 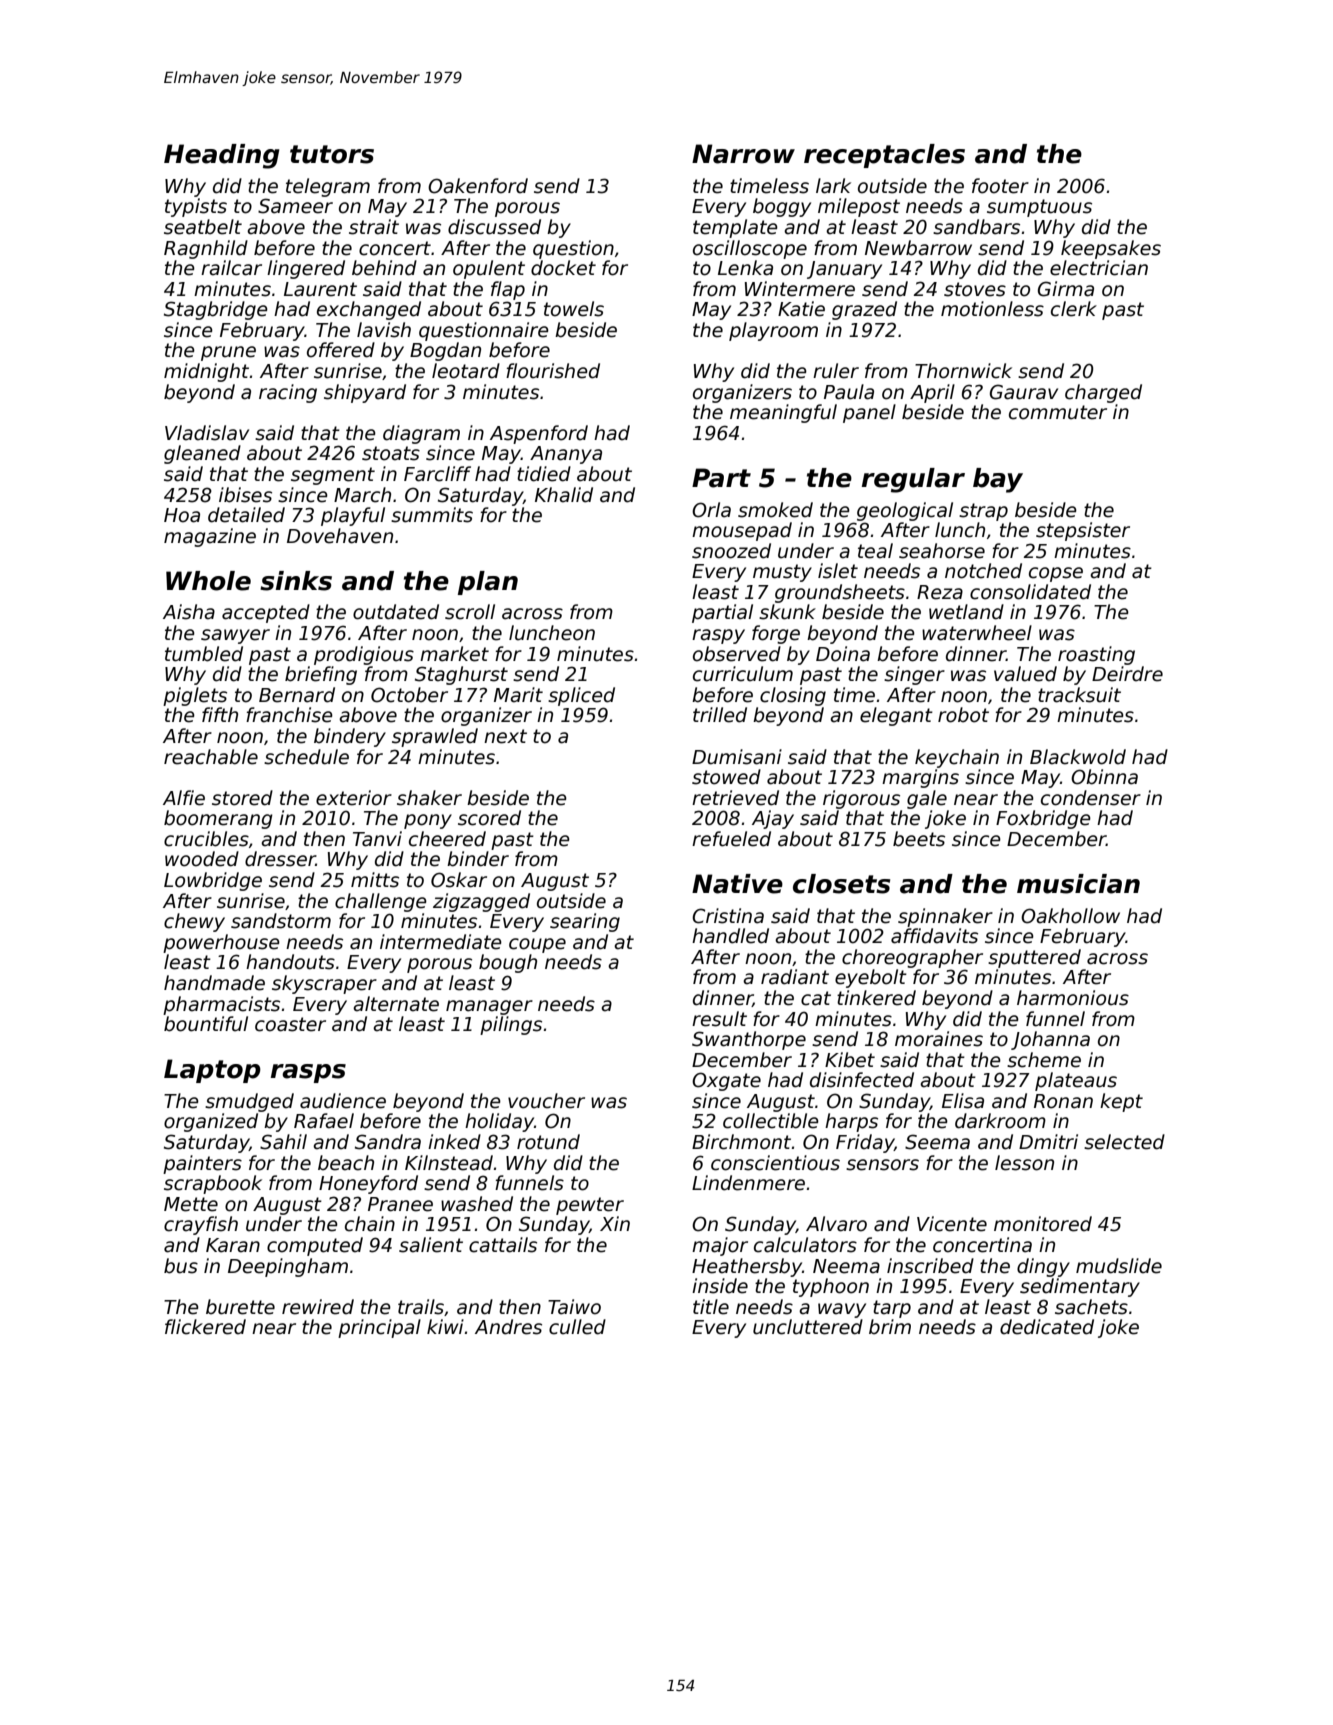 What do you see at coordinates (379, 1328) in the image?
I see `principal` at bounding box center [379, 1328].
